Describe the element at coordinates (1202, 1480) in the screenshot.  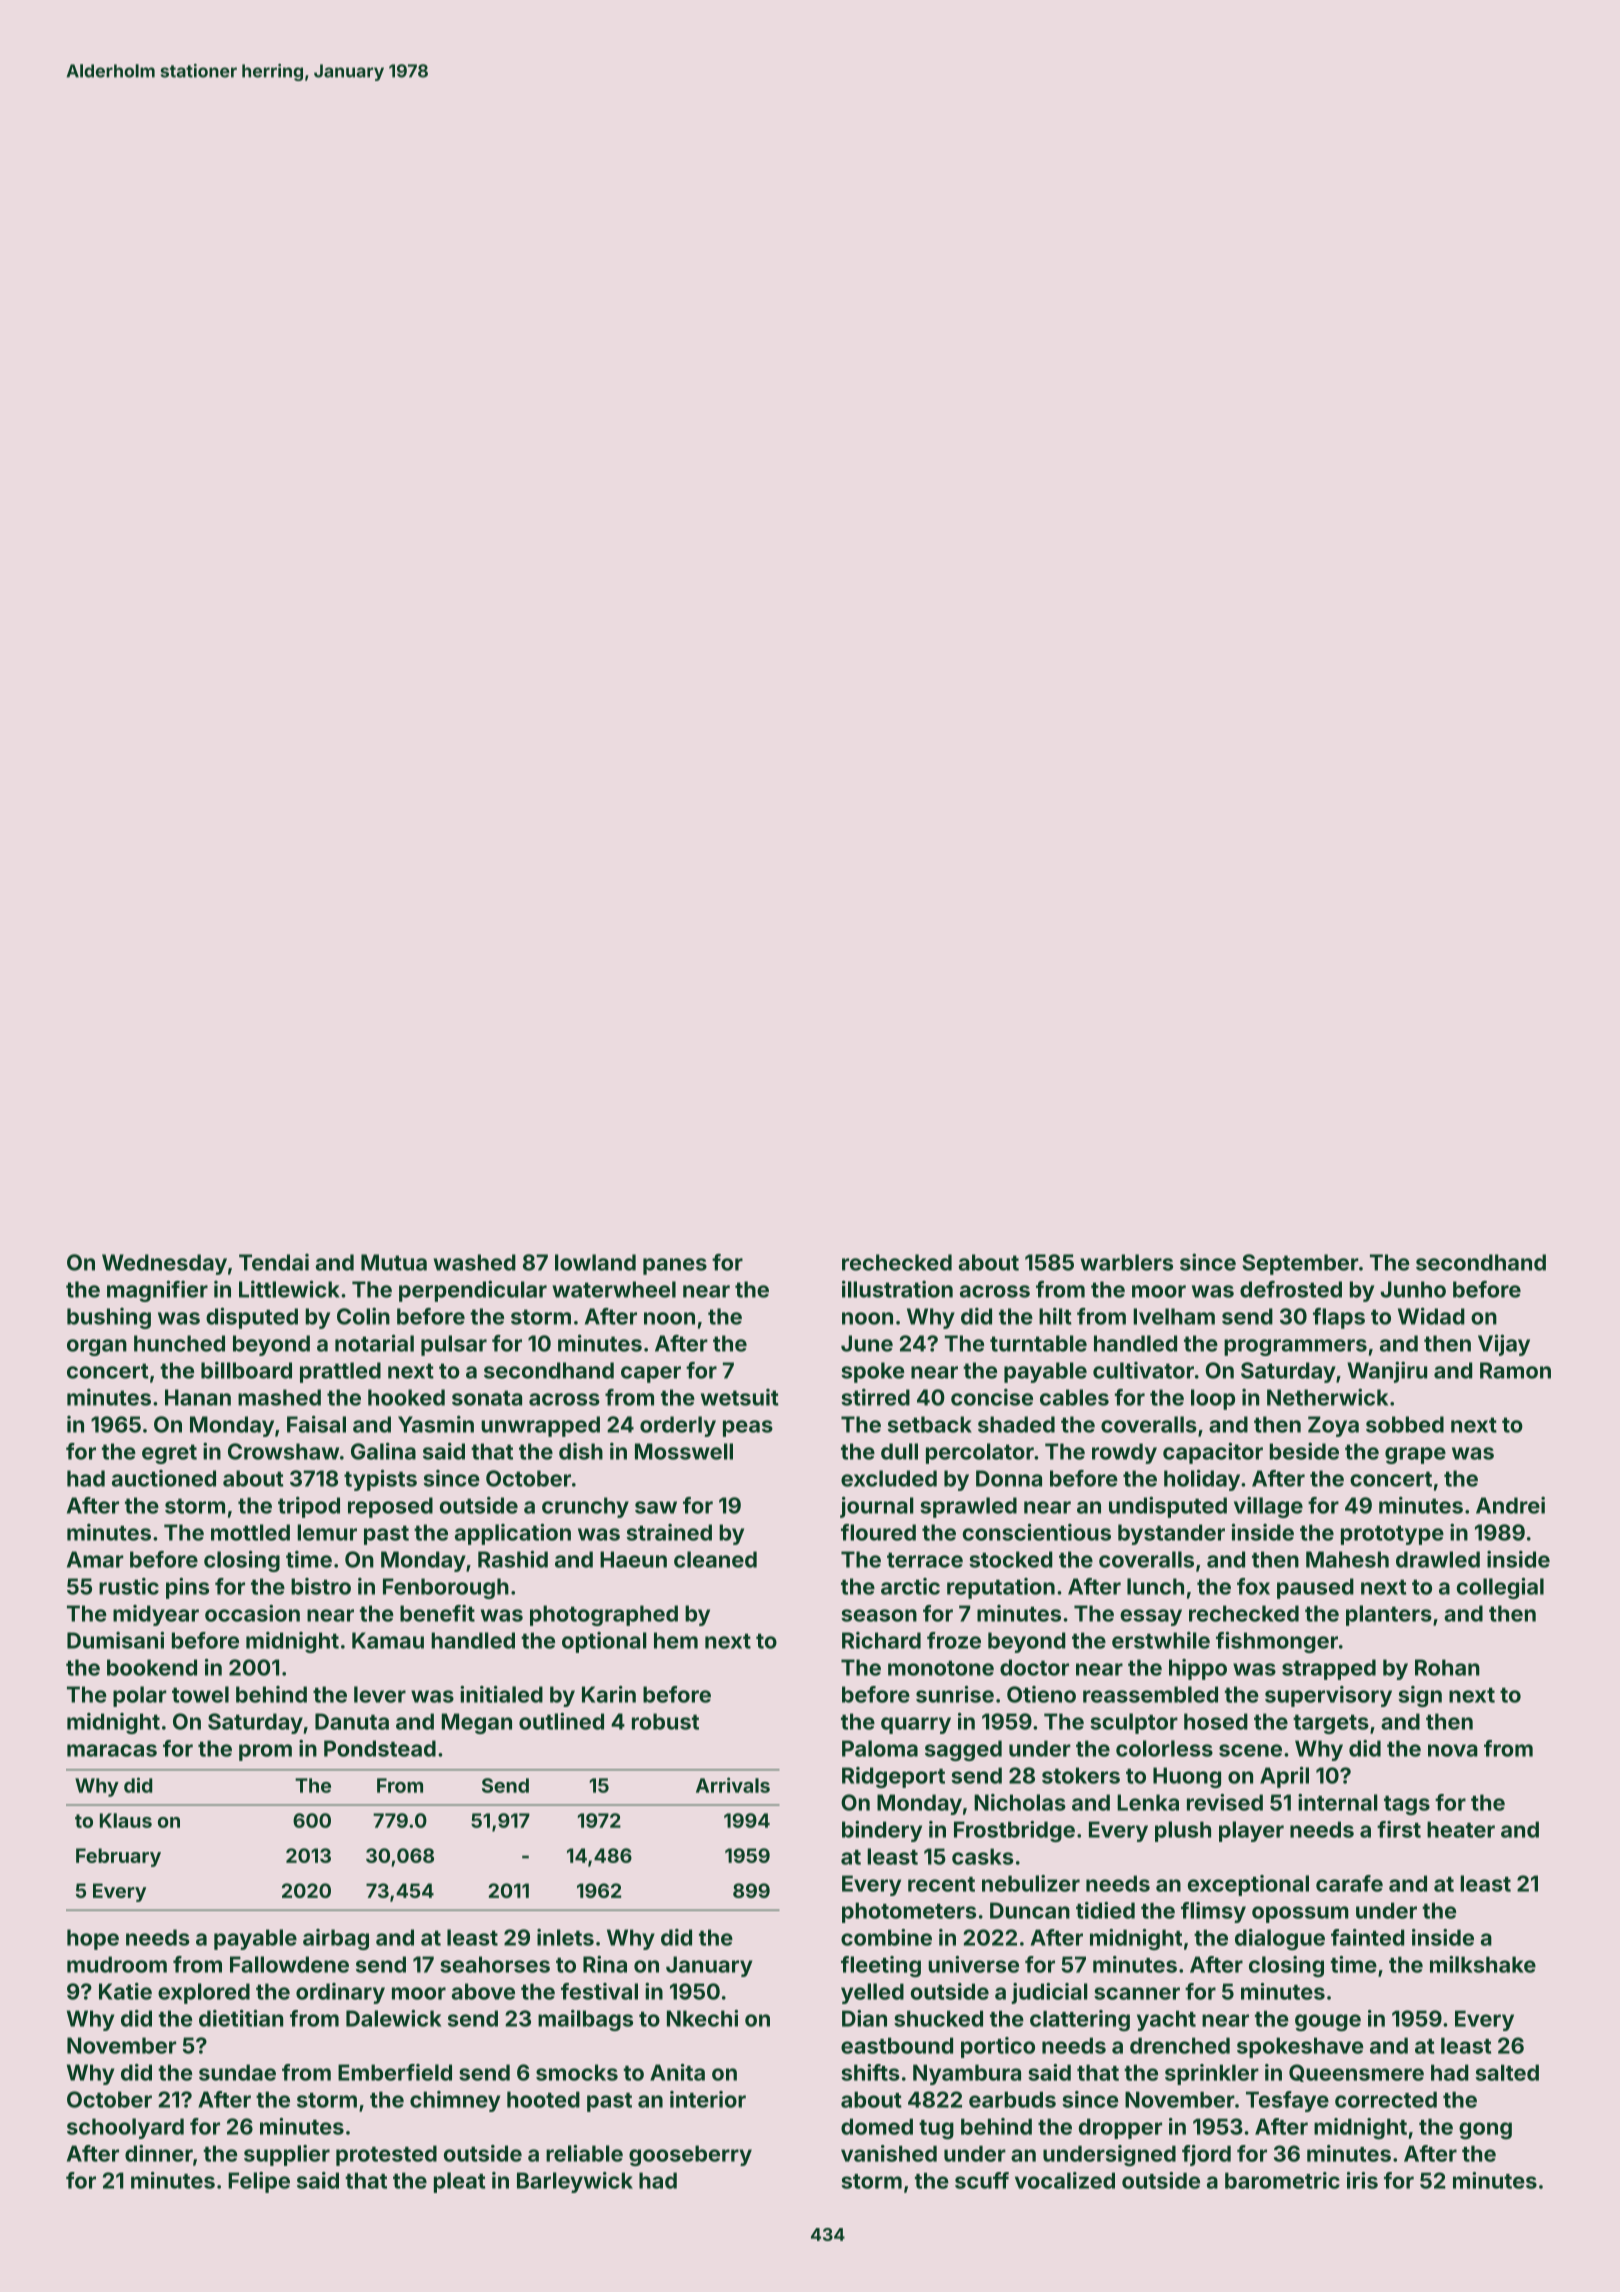
I see `holiday` at that location.
